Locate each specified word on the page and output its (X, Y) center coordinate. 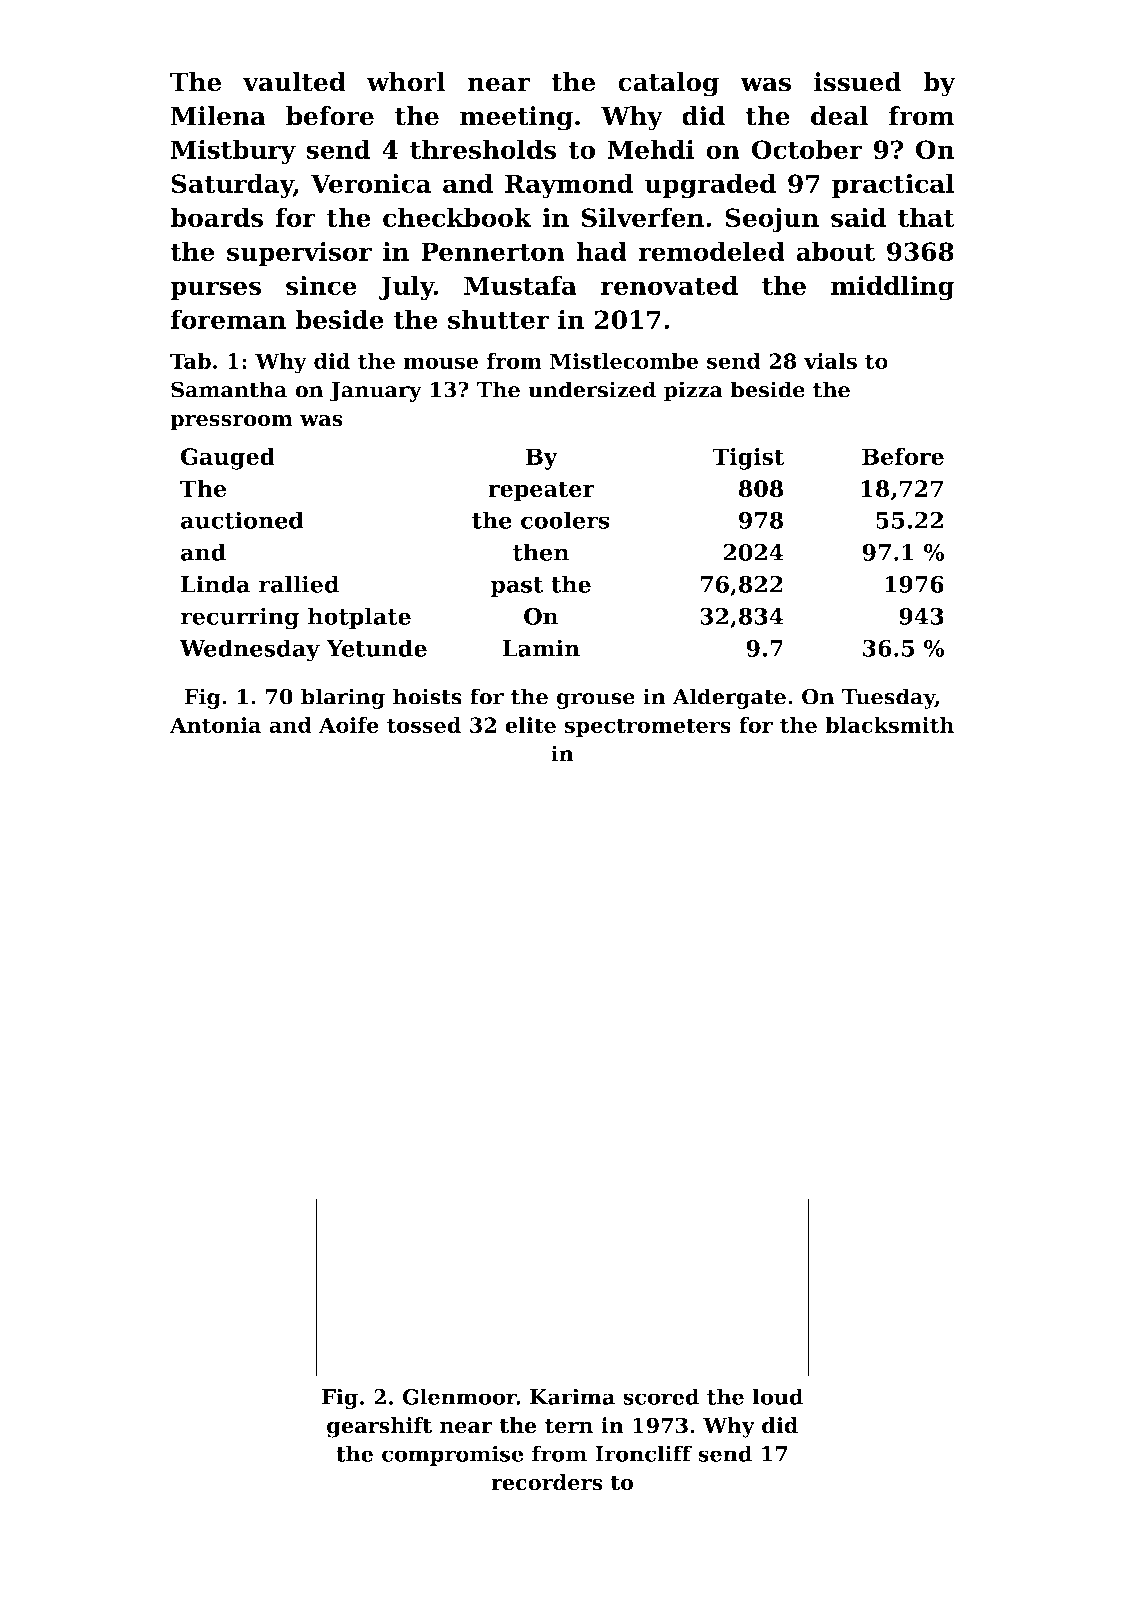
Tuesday (888, 698)
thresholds (483, 149)
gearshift (379, 1427)
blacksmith (889, 725)
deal (839, 116)
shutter (498, 319)
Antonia (215, 725)
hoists (427, 696)
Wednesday (250, 650)
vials (830, 361)
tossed (424, 725)
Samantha (229, 389)
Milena (218, 116)
